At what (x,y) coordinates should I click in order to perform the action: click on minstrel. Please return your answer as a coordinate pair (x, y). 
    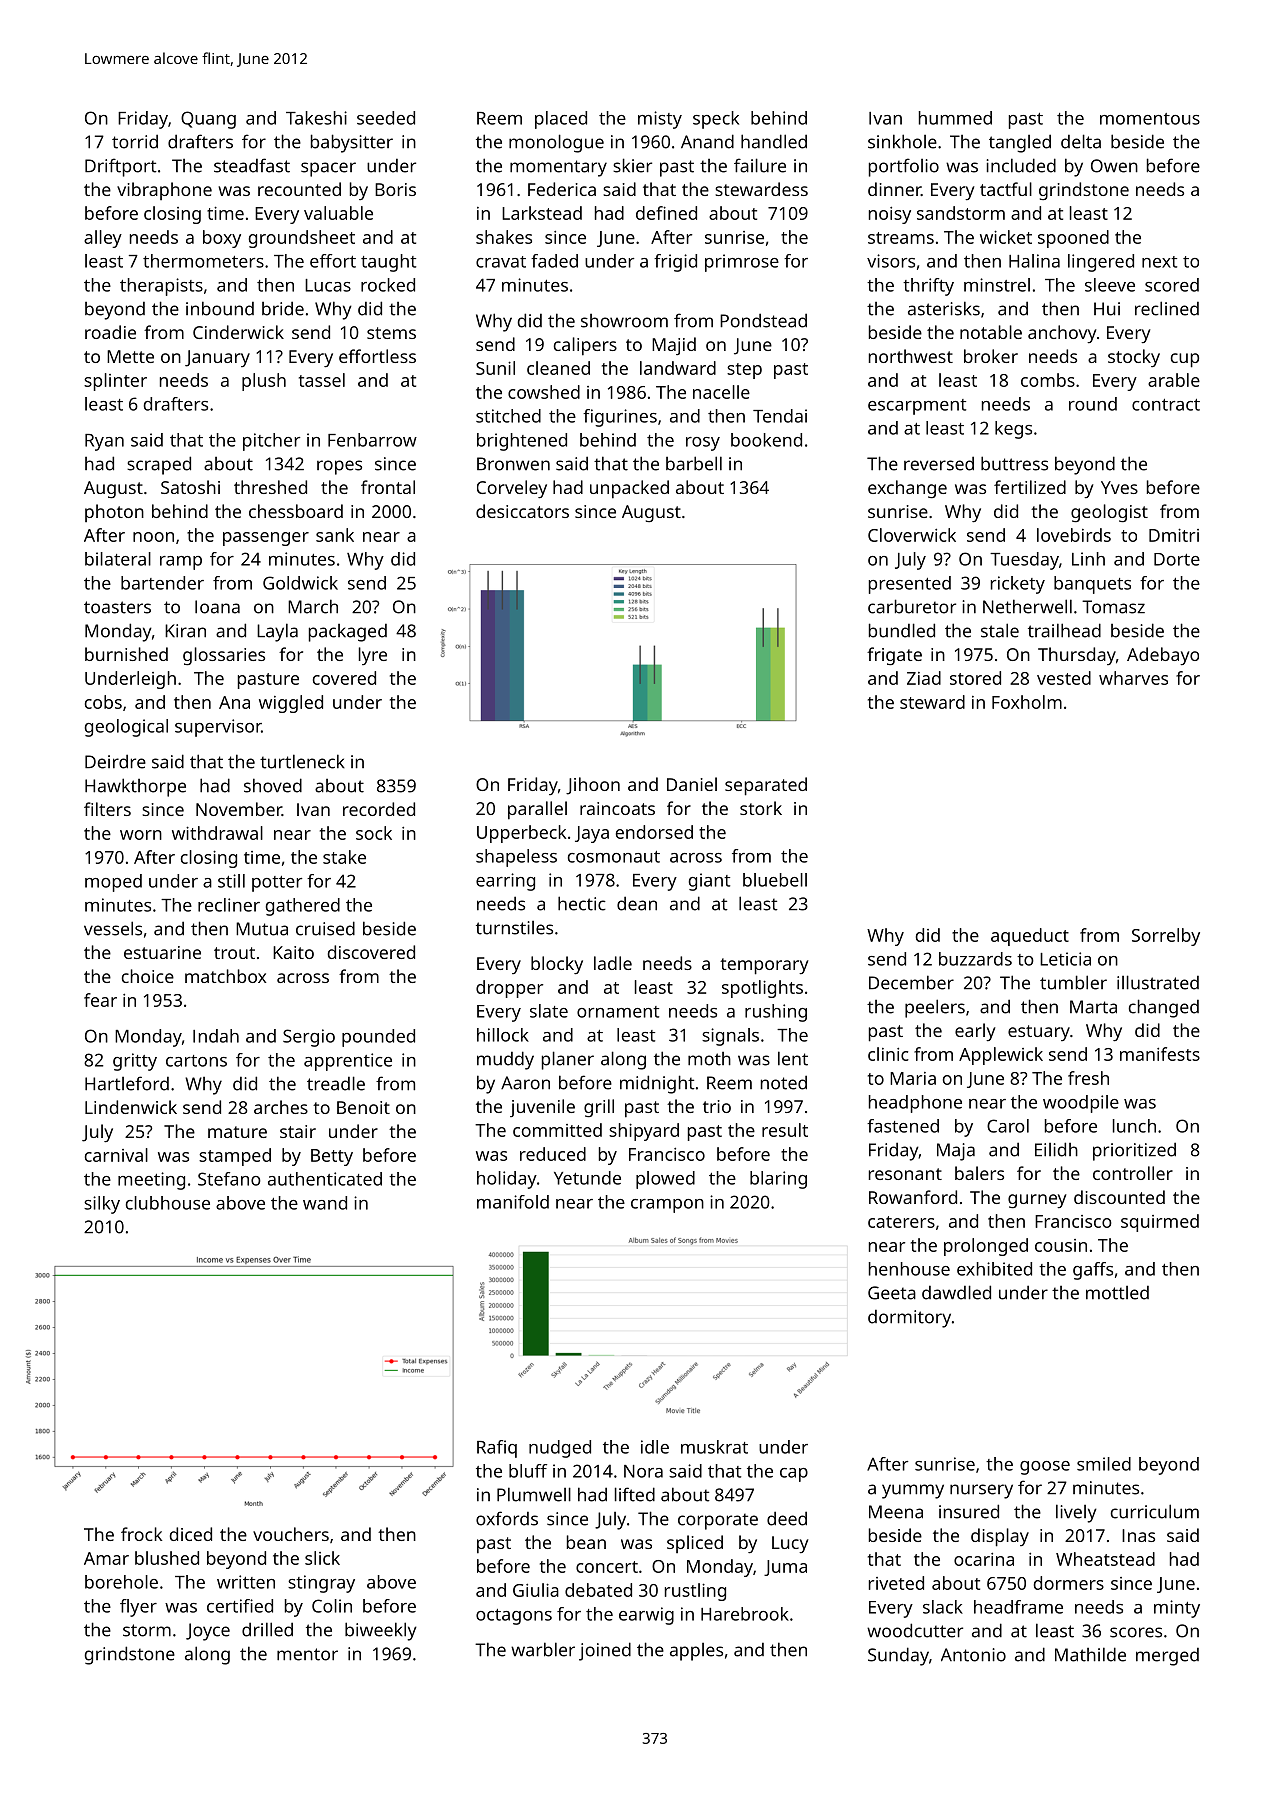
    Looking at the image, I should click on (997, 285).
